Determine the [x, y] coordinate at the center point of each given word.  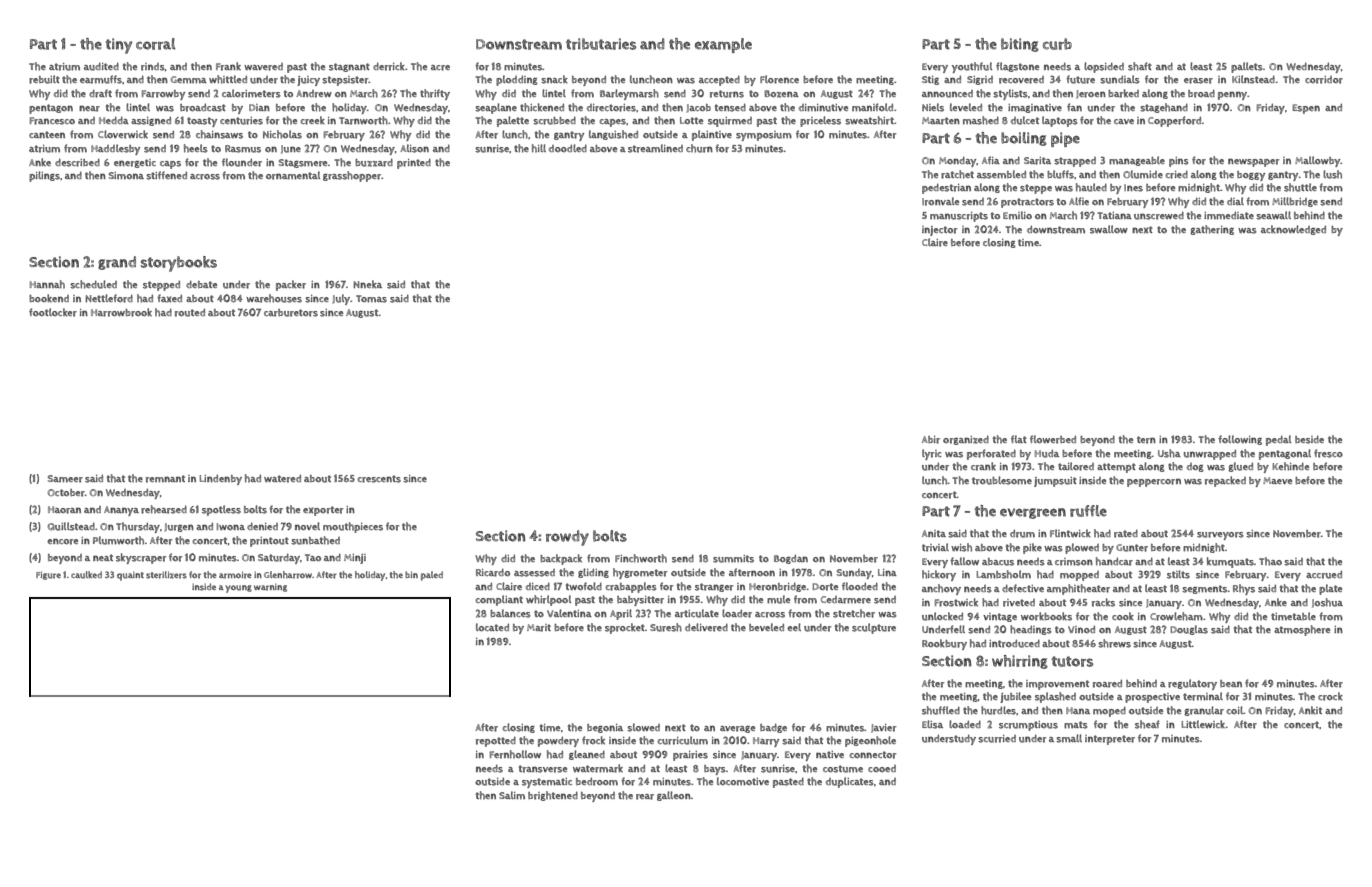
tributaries [601, 44]
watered [282, 478]
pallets [1247, 67]
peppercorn [1154, 482]
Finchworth [641, 558]
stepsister [345, 81]
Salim [512, 795]
